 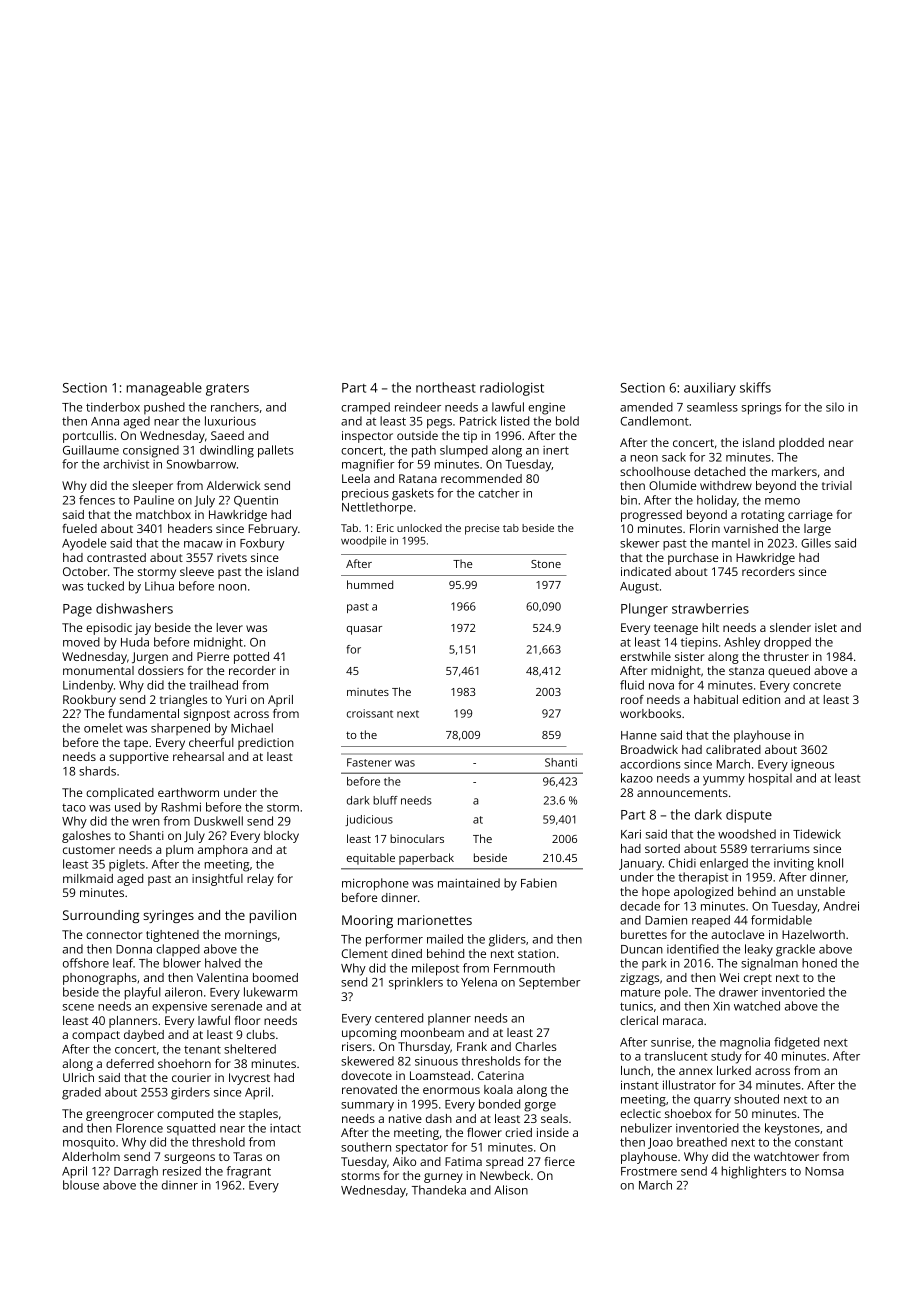 What do you see at coordinates (217, 880) in the page?
I see `insightful` at bounding box center [217, 880].
